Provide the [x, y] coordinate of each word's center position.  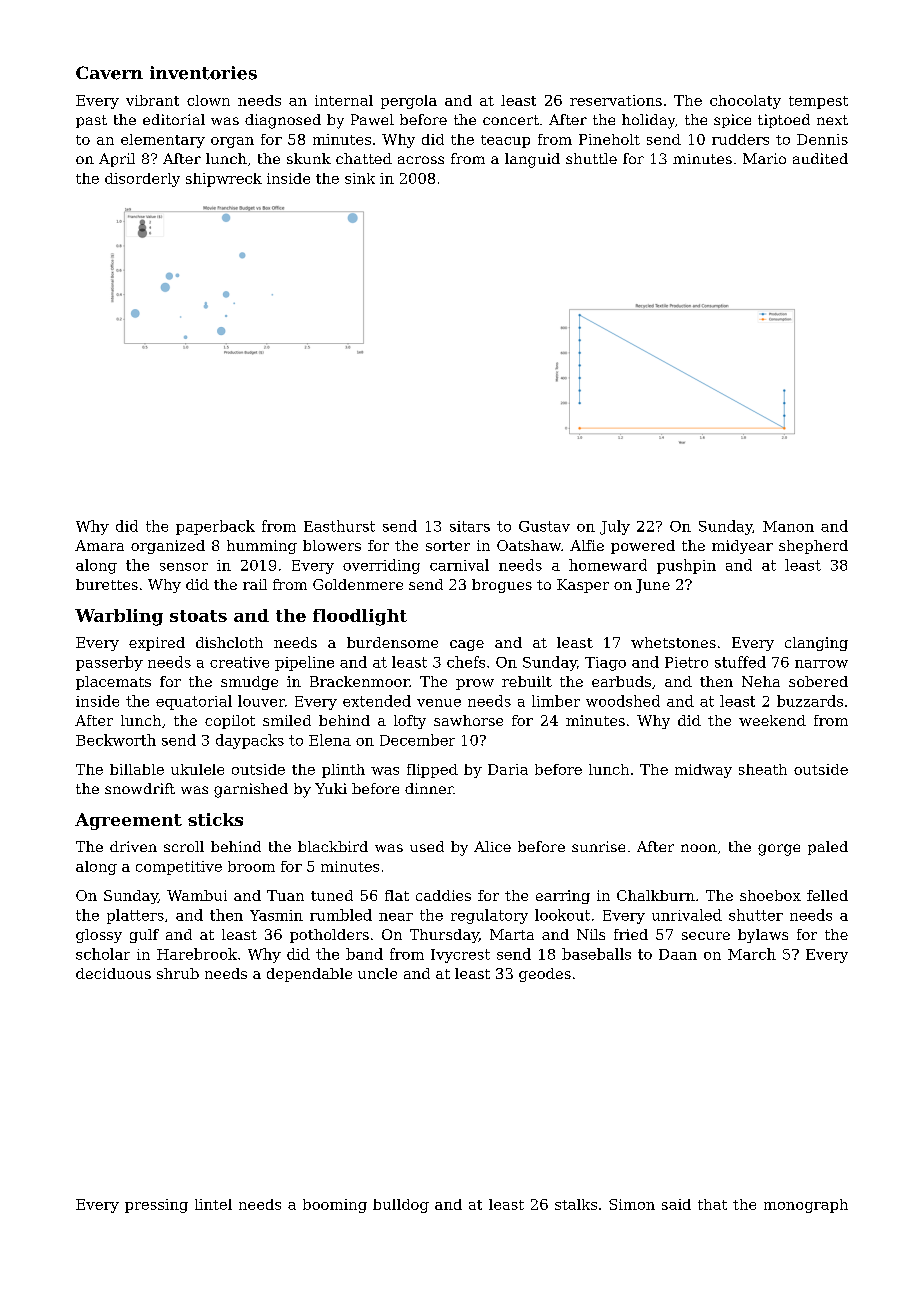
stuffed [740, 662]
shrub [178, 973]
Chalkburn [656, 895]
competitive [179, 868]
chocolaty [745, 102]
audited [820, 158]
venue [439, 703]
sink [360, 178]
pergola [409, 102]
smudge [249, 683]
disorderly [142, 180]
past [91, 121]
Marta [512, 934]
